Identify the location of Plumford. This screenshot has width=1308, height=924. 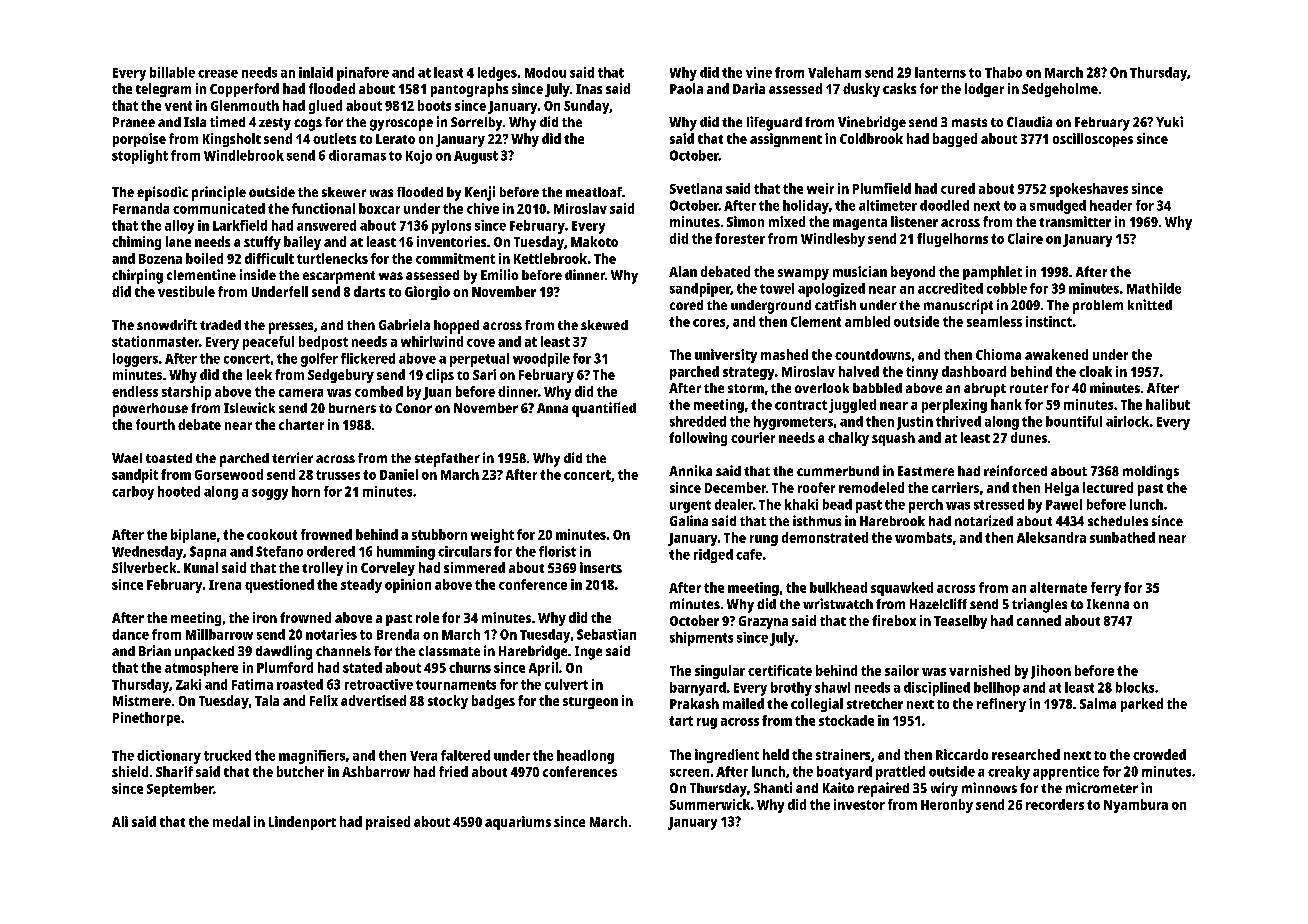
(285, 667).
